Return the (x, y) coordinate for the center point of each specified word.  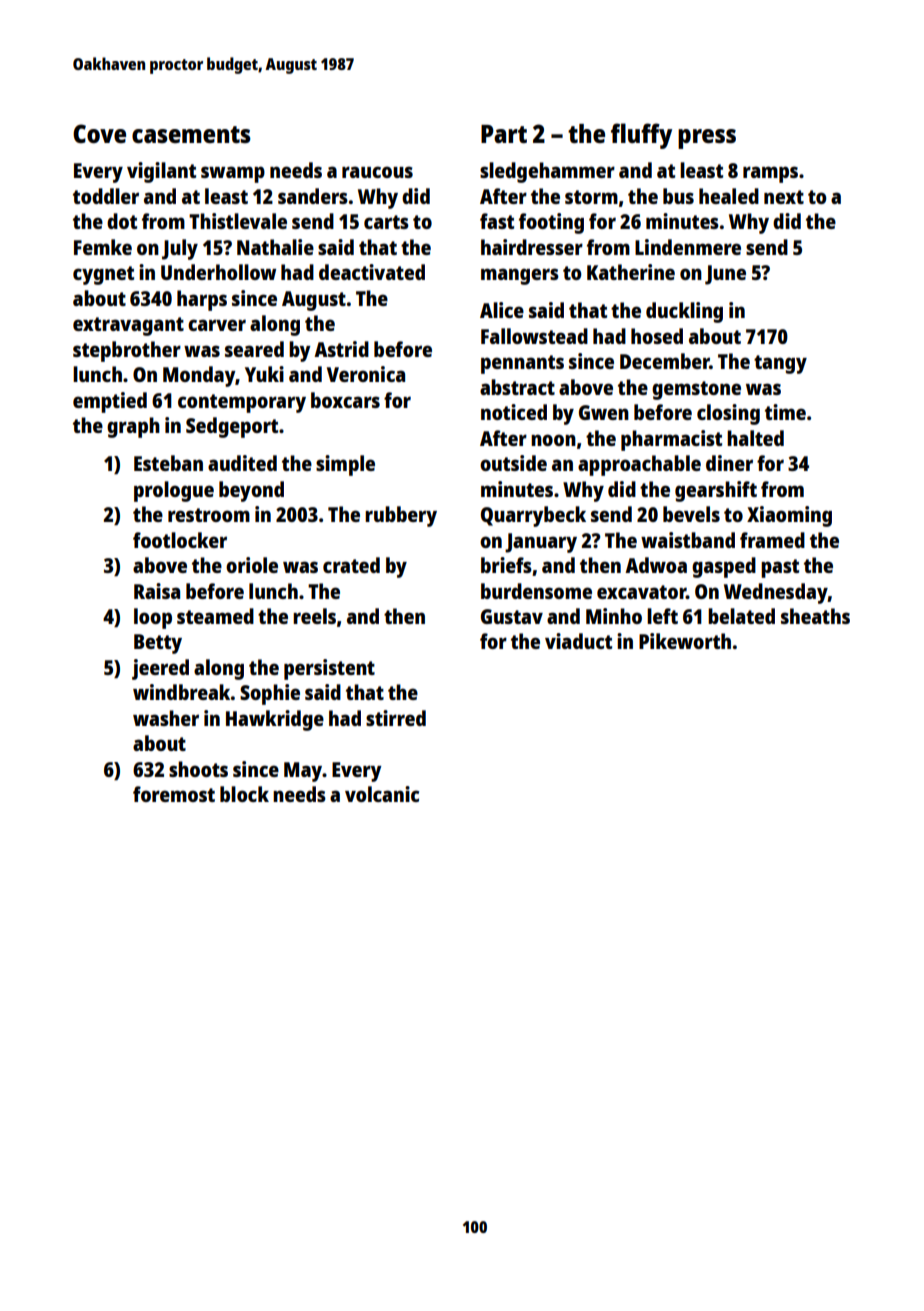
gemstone (696, 390)
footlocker (180, 540)
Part (504, 134)
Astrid (341, 349)
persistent (329, 669)
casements (191, 134)
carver (217, 325)
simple (345, 465)
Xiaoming (789, 516)
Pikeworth (685, 641)
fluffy (641, 136)
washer (166, 718)
